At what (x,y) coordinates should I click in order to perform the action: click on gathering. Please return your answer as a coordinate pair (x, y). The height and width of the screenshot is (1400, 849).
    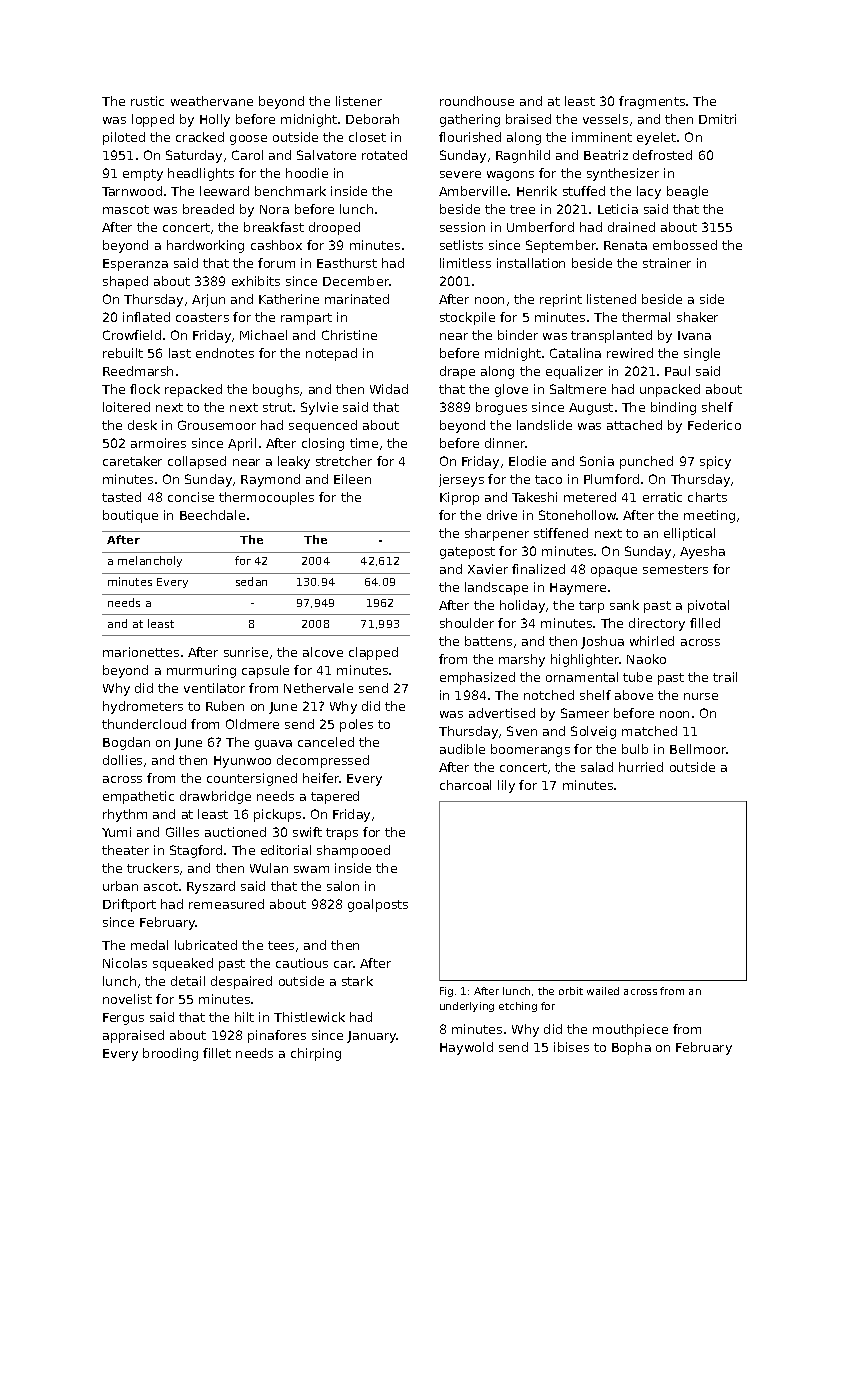
    Looking at the image, I should click on (470, 120).
